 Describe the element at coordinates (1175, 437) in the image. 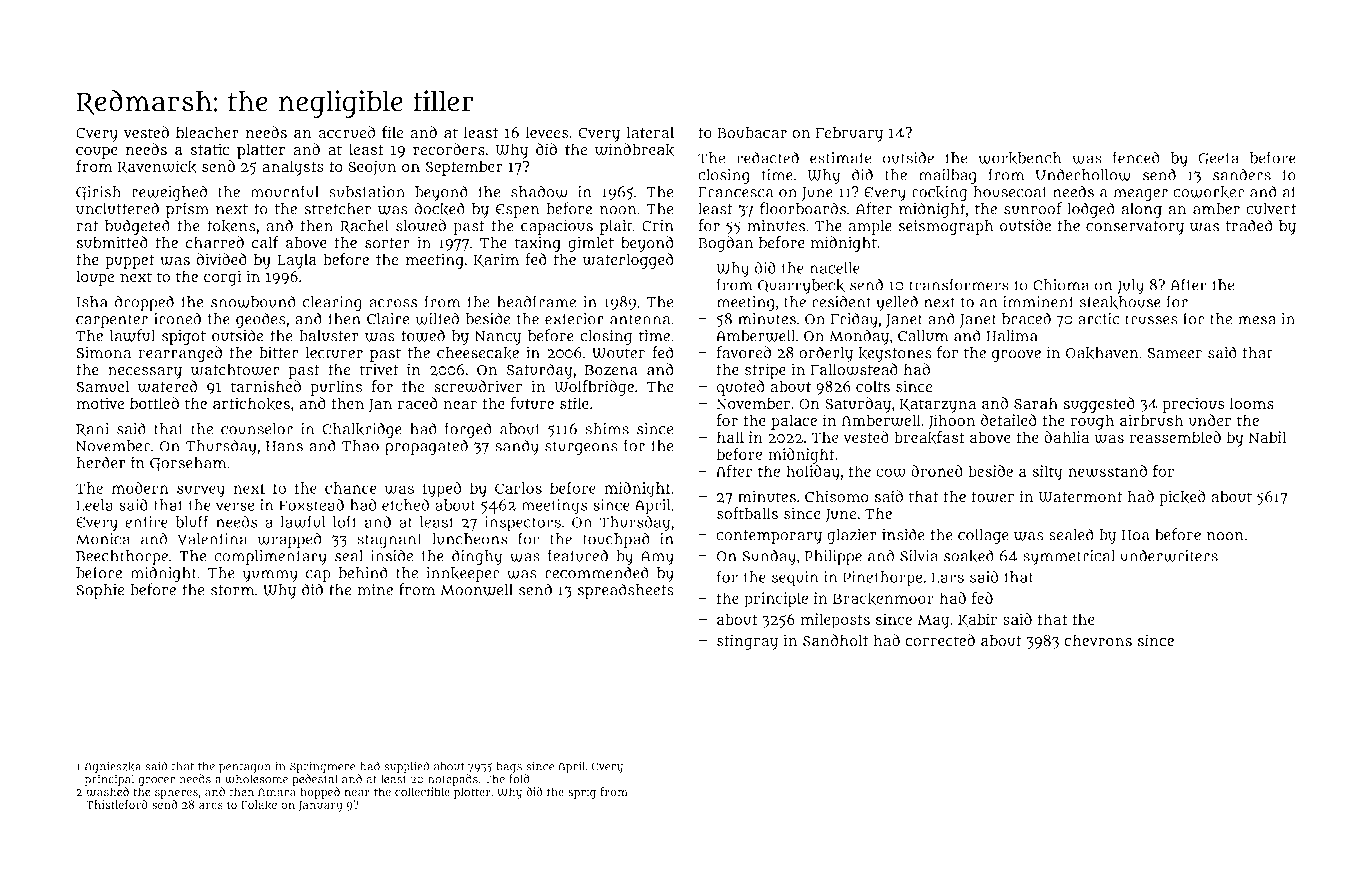

I see `reassembled` at that location.
